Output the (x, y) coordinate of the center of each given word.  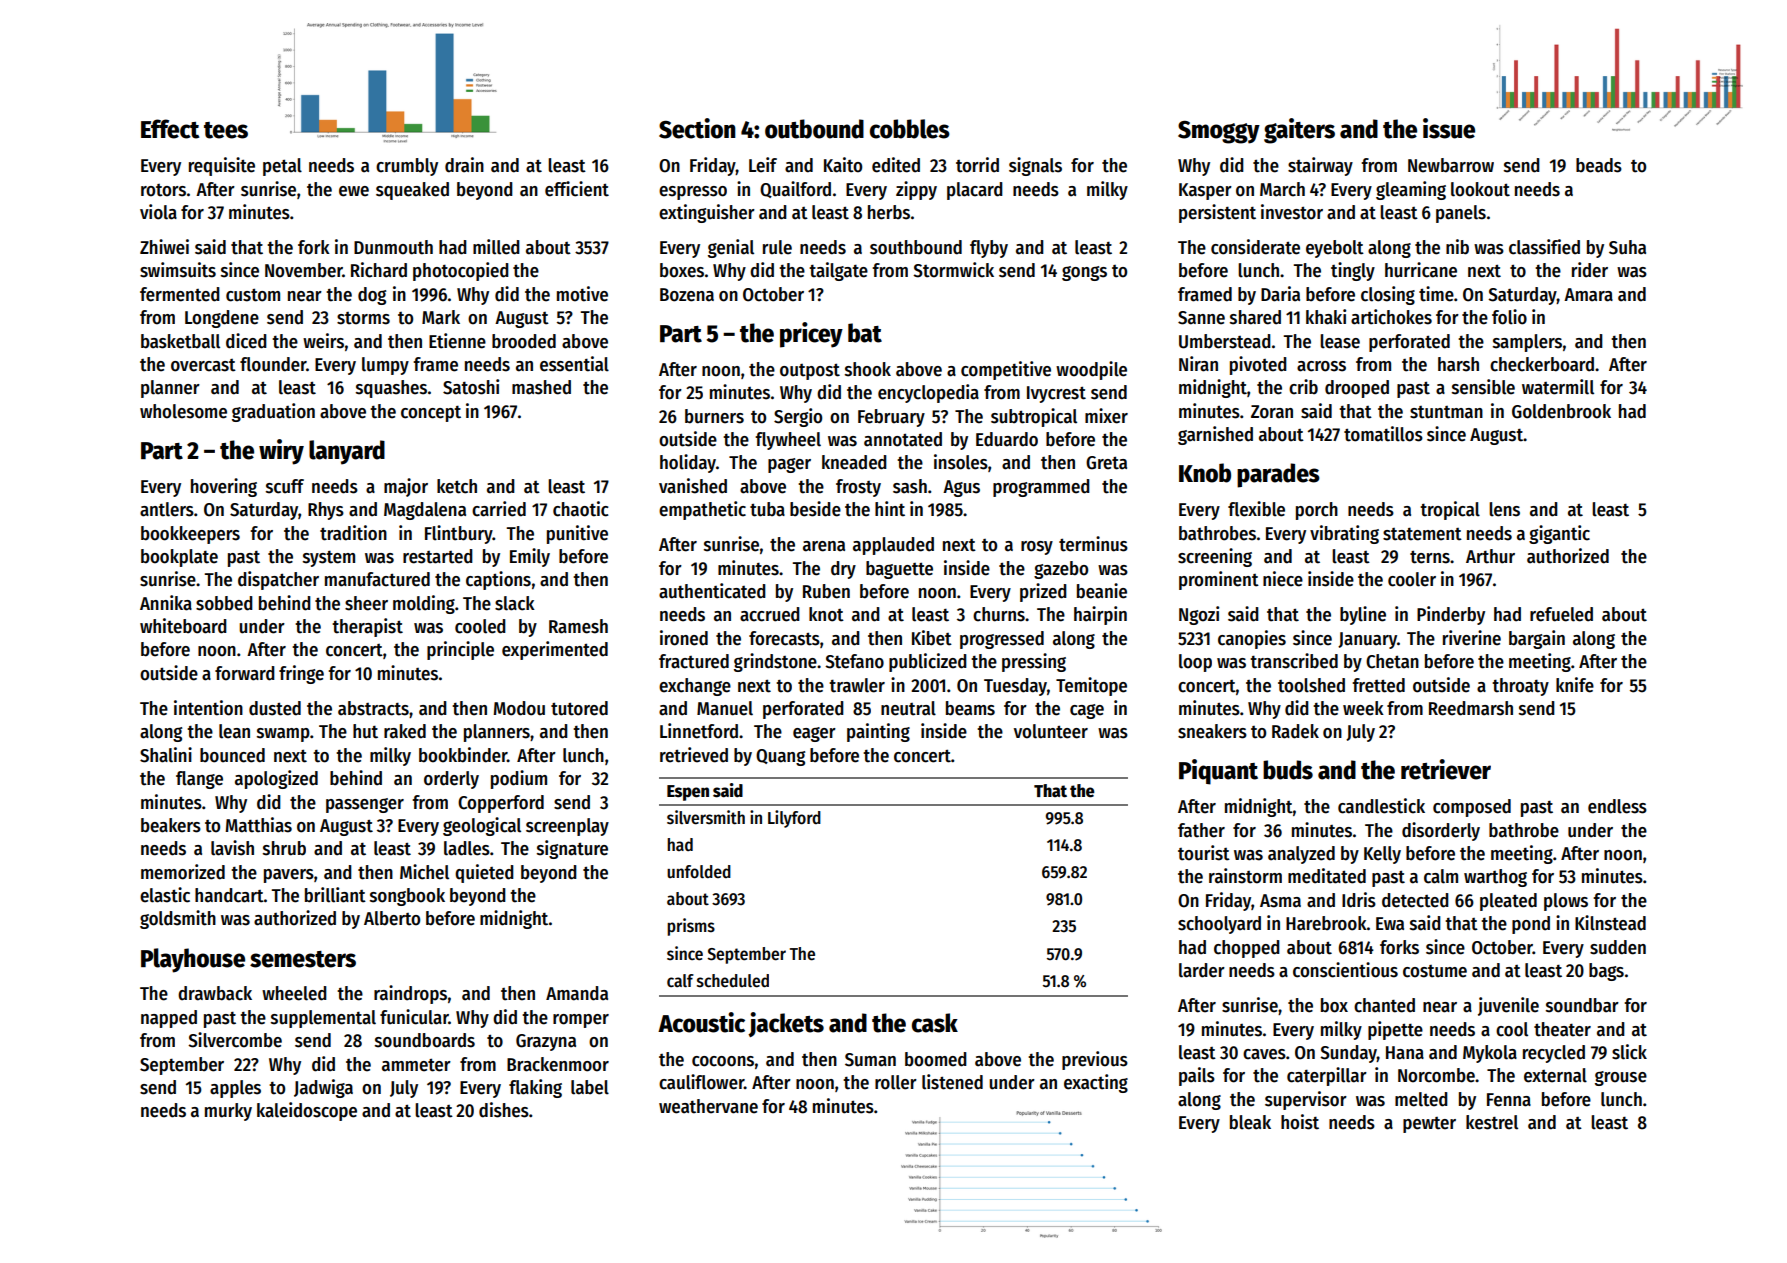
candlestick (1381, 806)
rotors (163, 190)
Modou (519, 708)
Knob (1205, 473)
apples (235, 1089)
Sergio (798, 417)
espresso (693, 193)
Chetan (1392, 661)
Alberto (392, 918)
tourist (1204, 853)
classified (1544, 247)
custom (253, 295)
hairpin (1100, 615)
